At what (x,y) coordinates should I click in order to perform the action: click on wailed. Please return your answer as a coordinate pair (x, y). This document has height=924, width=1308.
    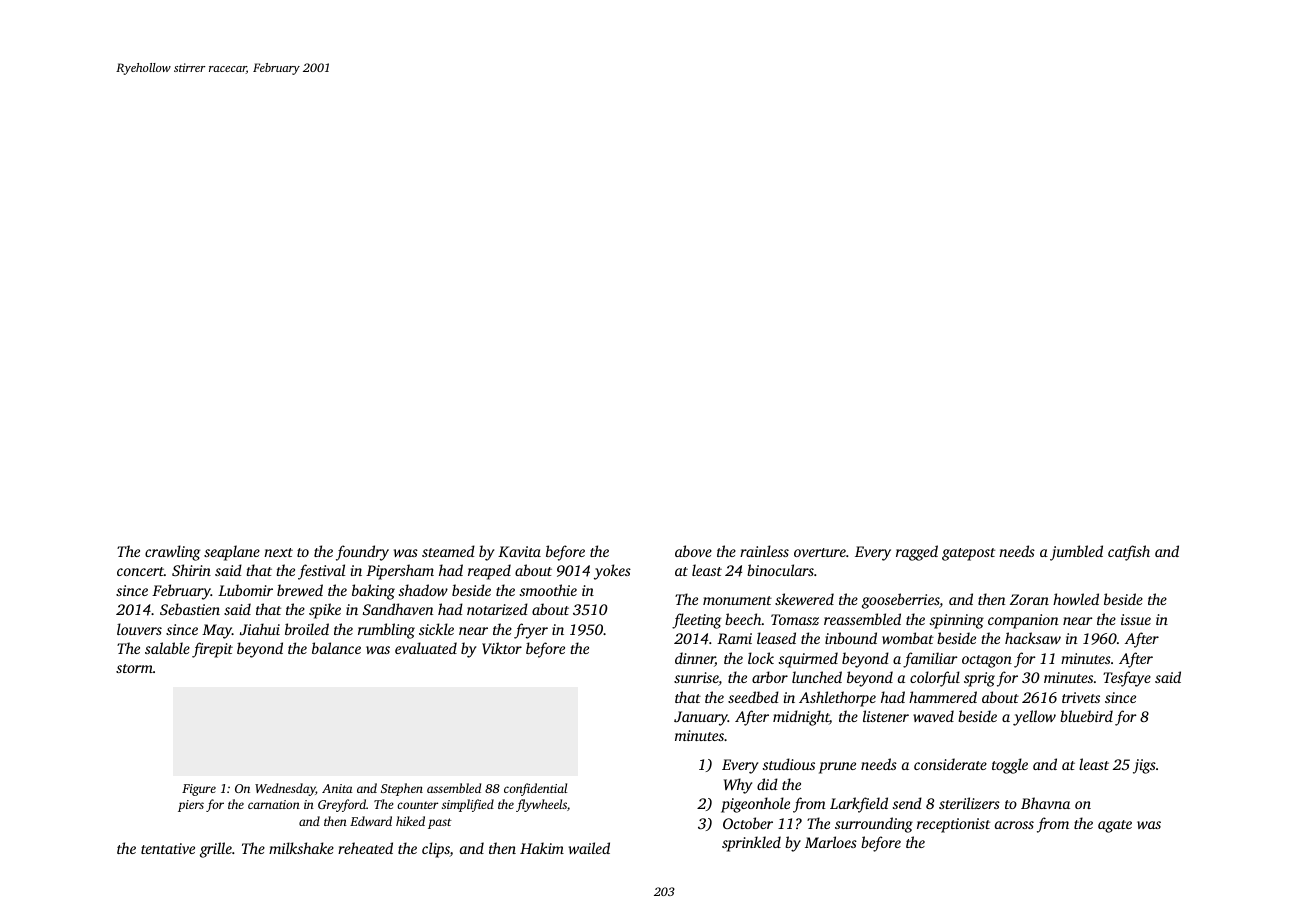
    Looking at the image, I should click on (589, 848).
